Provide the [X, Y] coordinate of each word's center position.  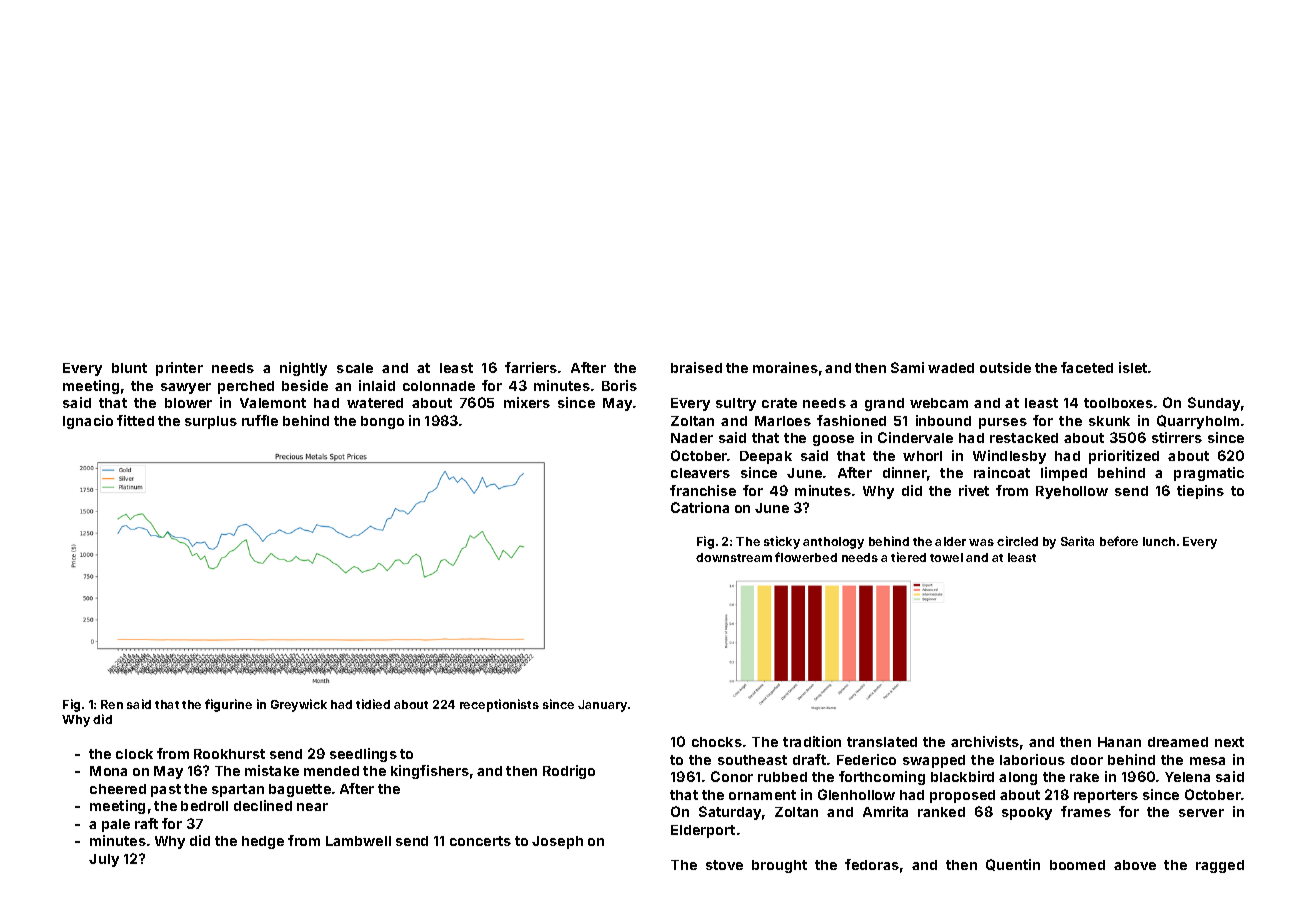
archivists [985, 741]
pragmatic [1209, 474]
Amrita [885, 811]
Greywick [299, 705]
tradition [812, 741]
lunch [1159, 541]
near [312, 807]
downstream [734, 557]
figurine [228, 705]
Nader [692, 438]
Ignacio [88, 422]
